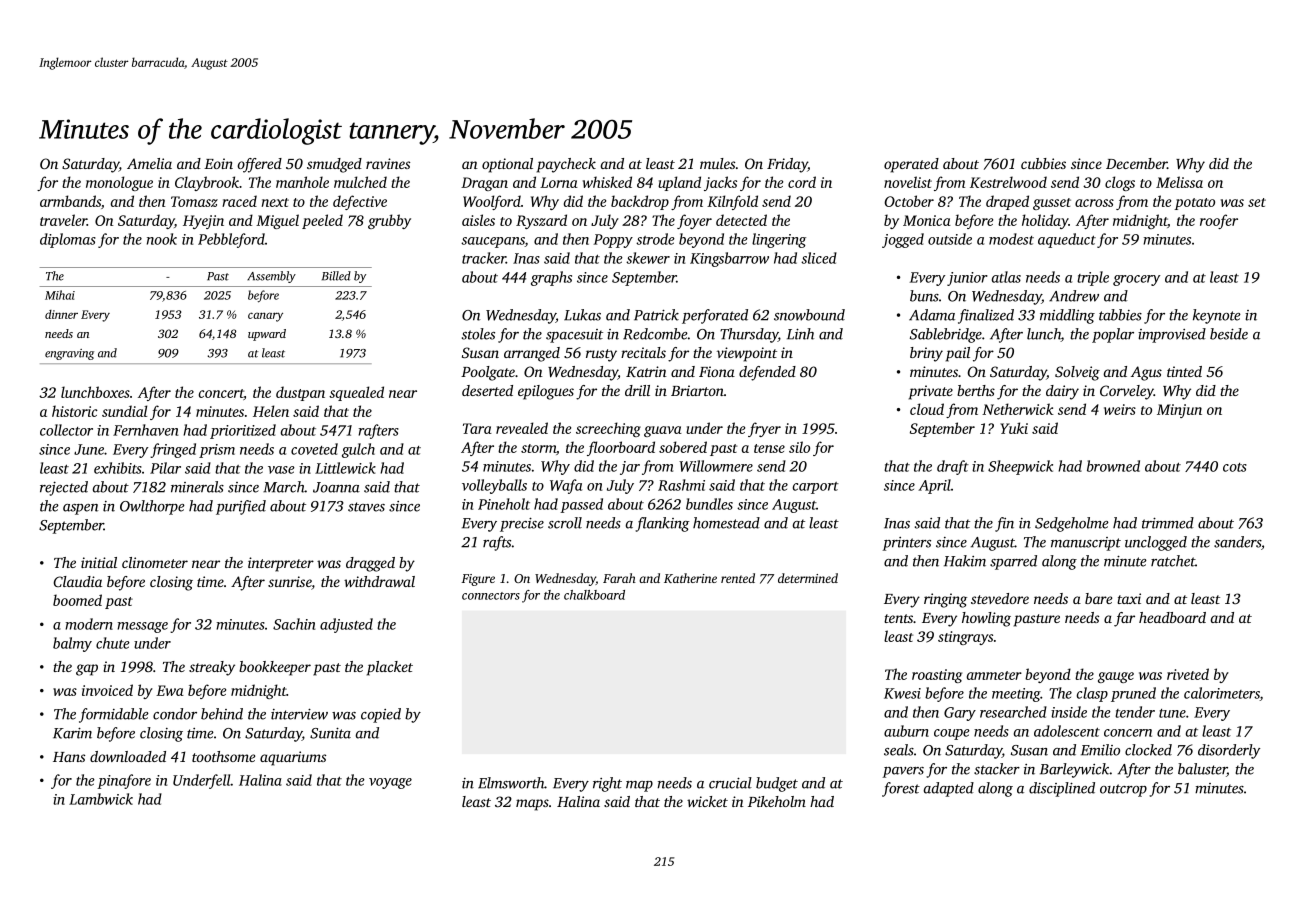  Describe the element at coordinates (924, 296) in the screenshot. I see `buns` at that location.
